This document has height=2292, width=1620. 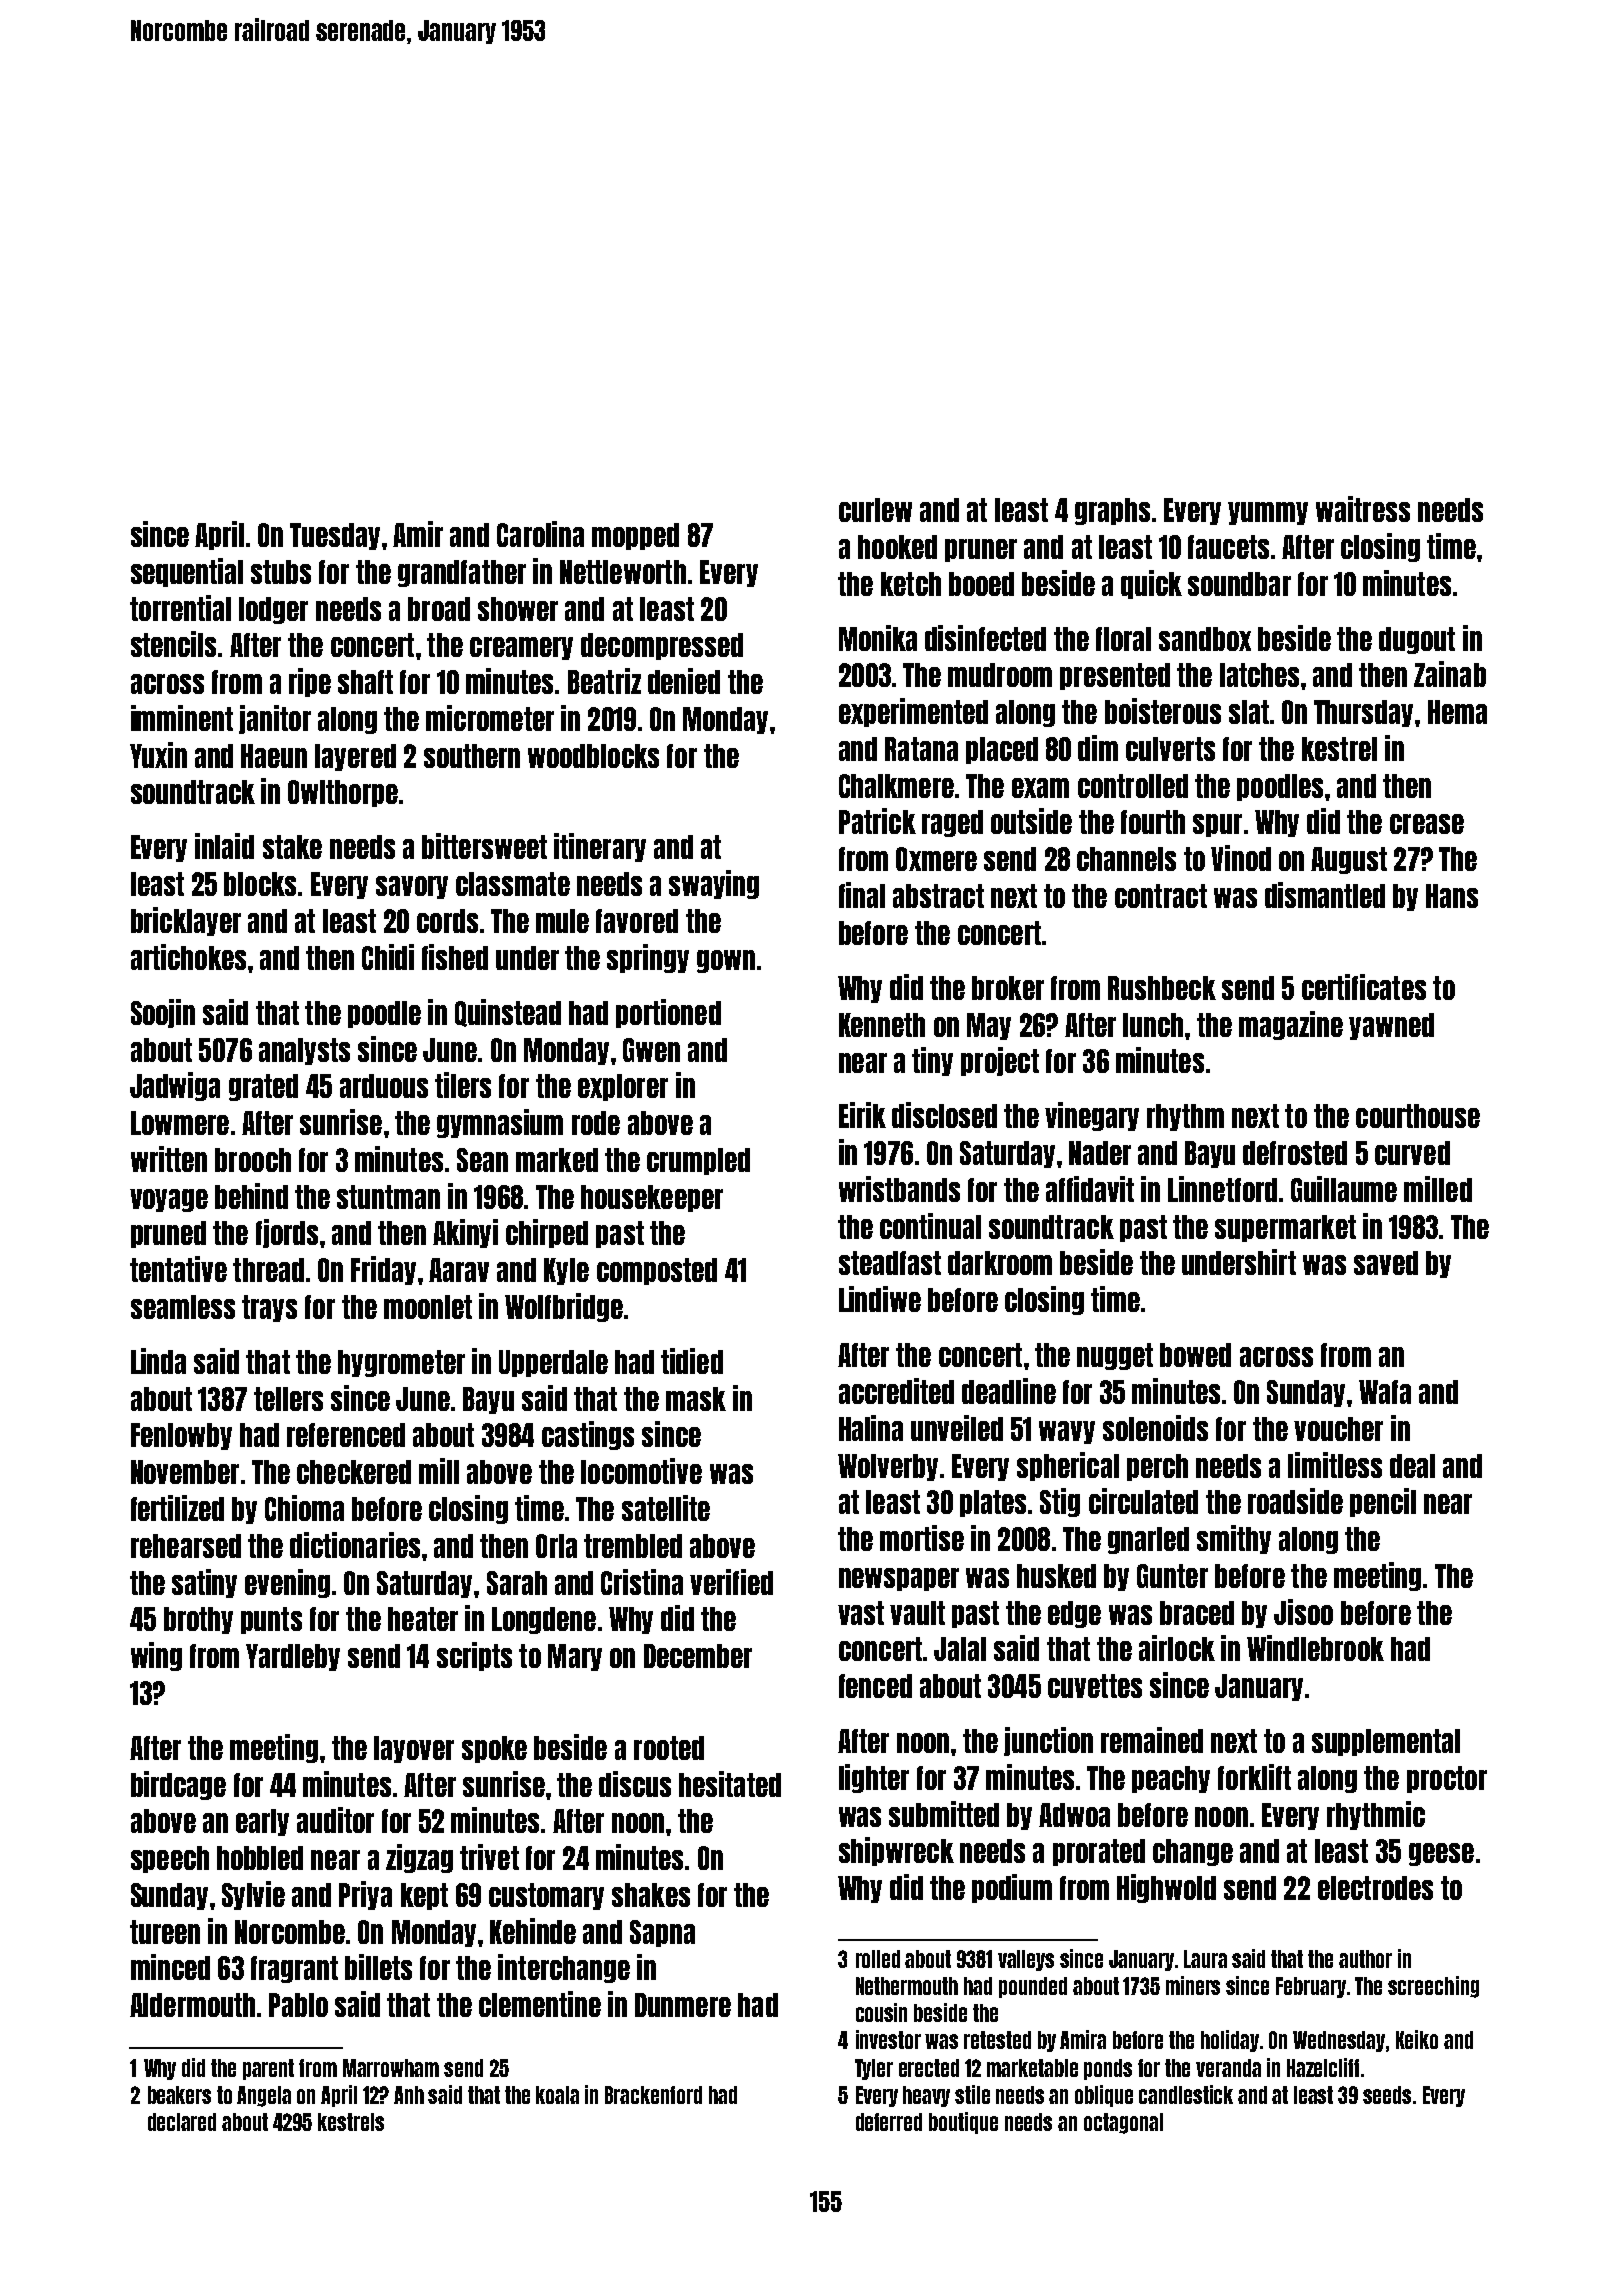 What do you see at coordinates (963, 2123) in the document?
I see `boutique` at bounding box center [963, 2123].
